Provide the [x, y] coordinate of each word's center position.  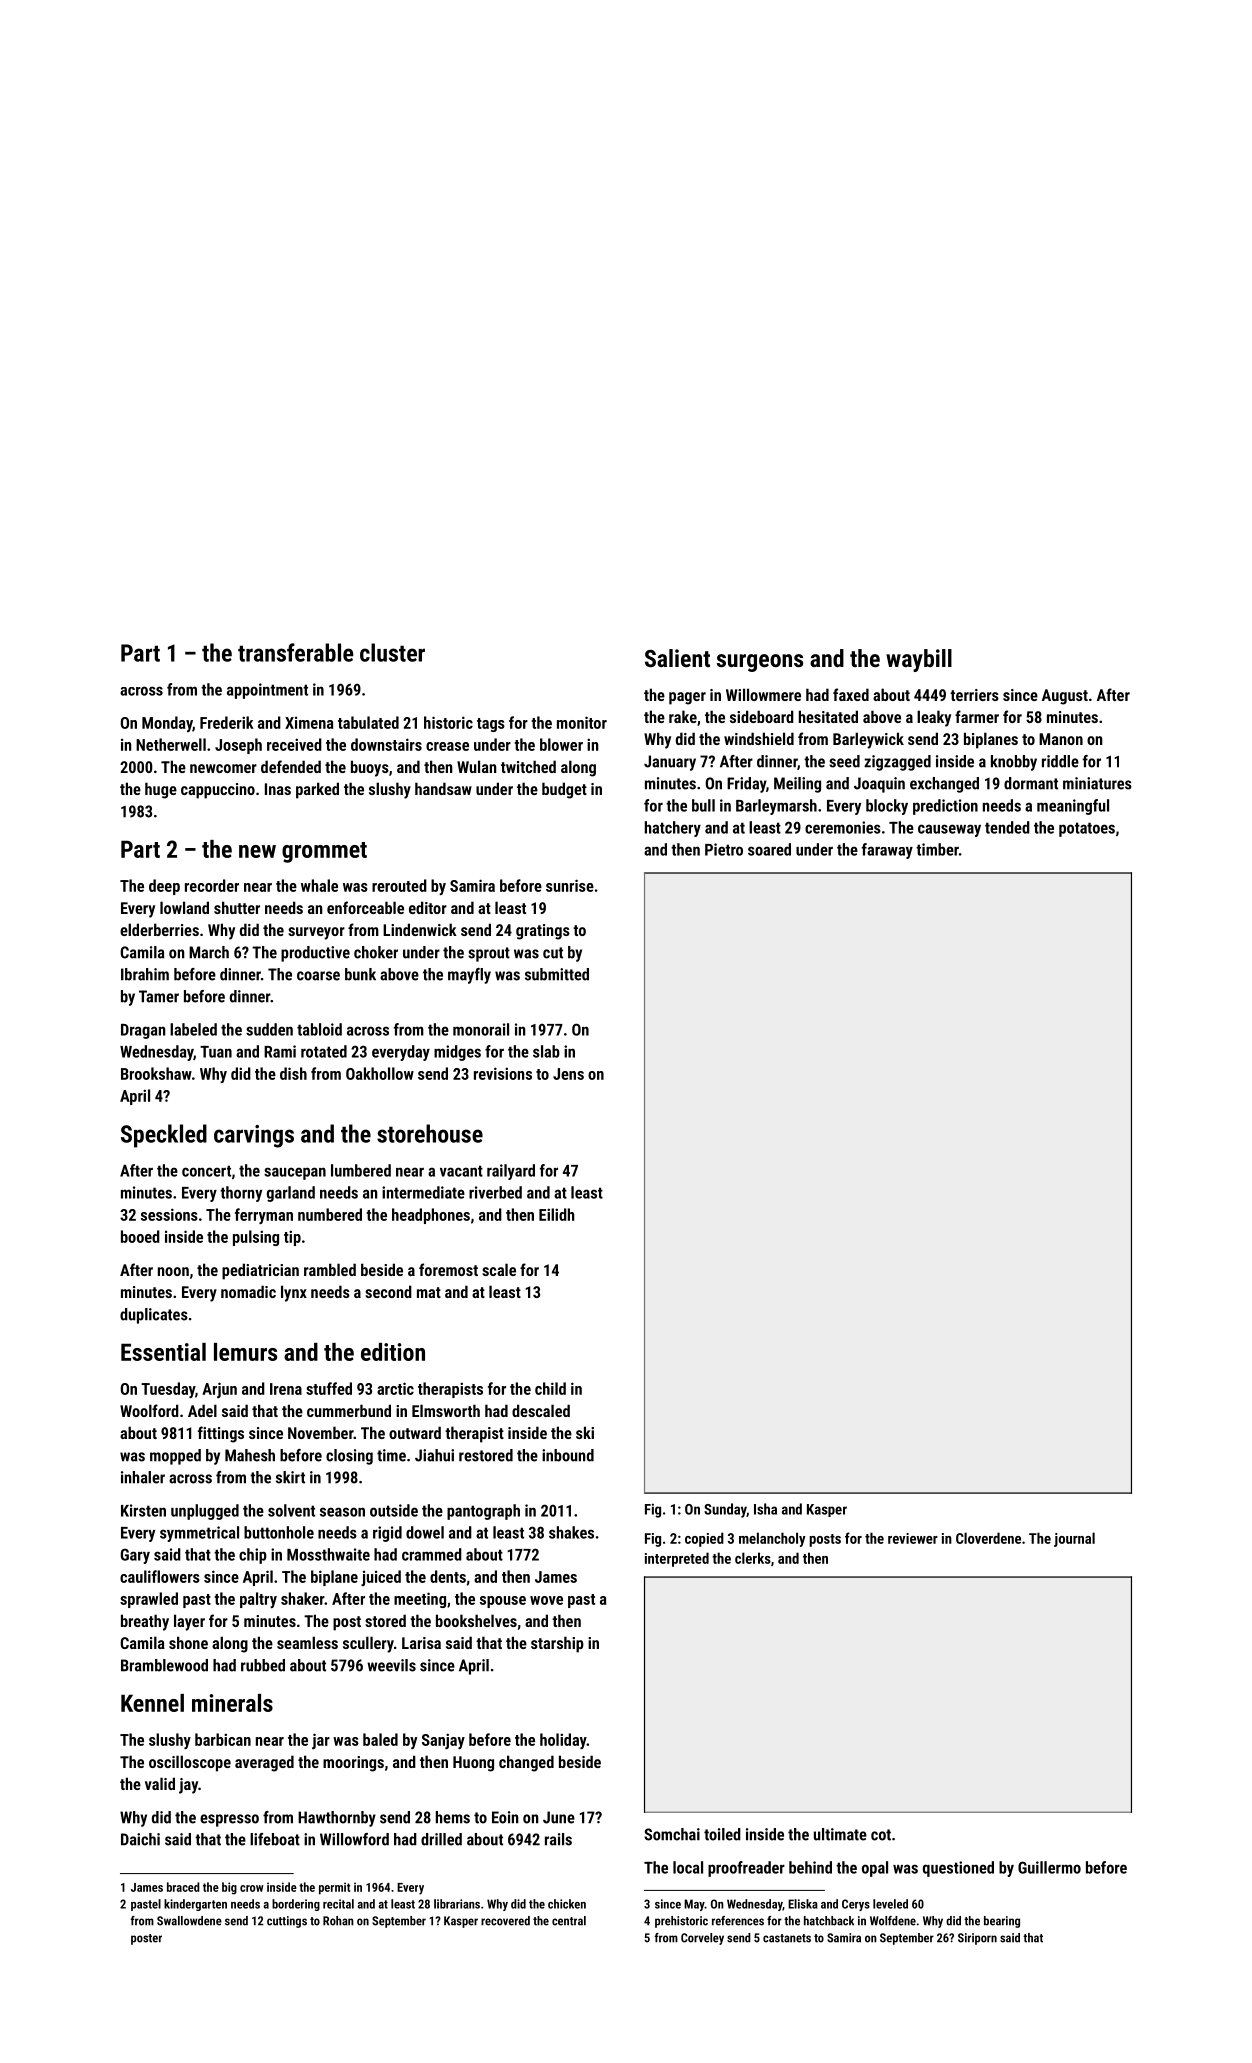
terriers [974, 695]
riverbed [495, 1192]
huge [161, 790]
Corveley [702, 1939]
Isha [765, 1509]
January [670, 763]
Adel [202, 1410]
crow [252, 1888]
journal [1074, 1539]
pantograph [483, 1512]
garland [291, 1194]
